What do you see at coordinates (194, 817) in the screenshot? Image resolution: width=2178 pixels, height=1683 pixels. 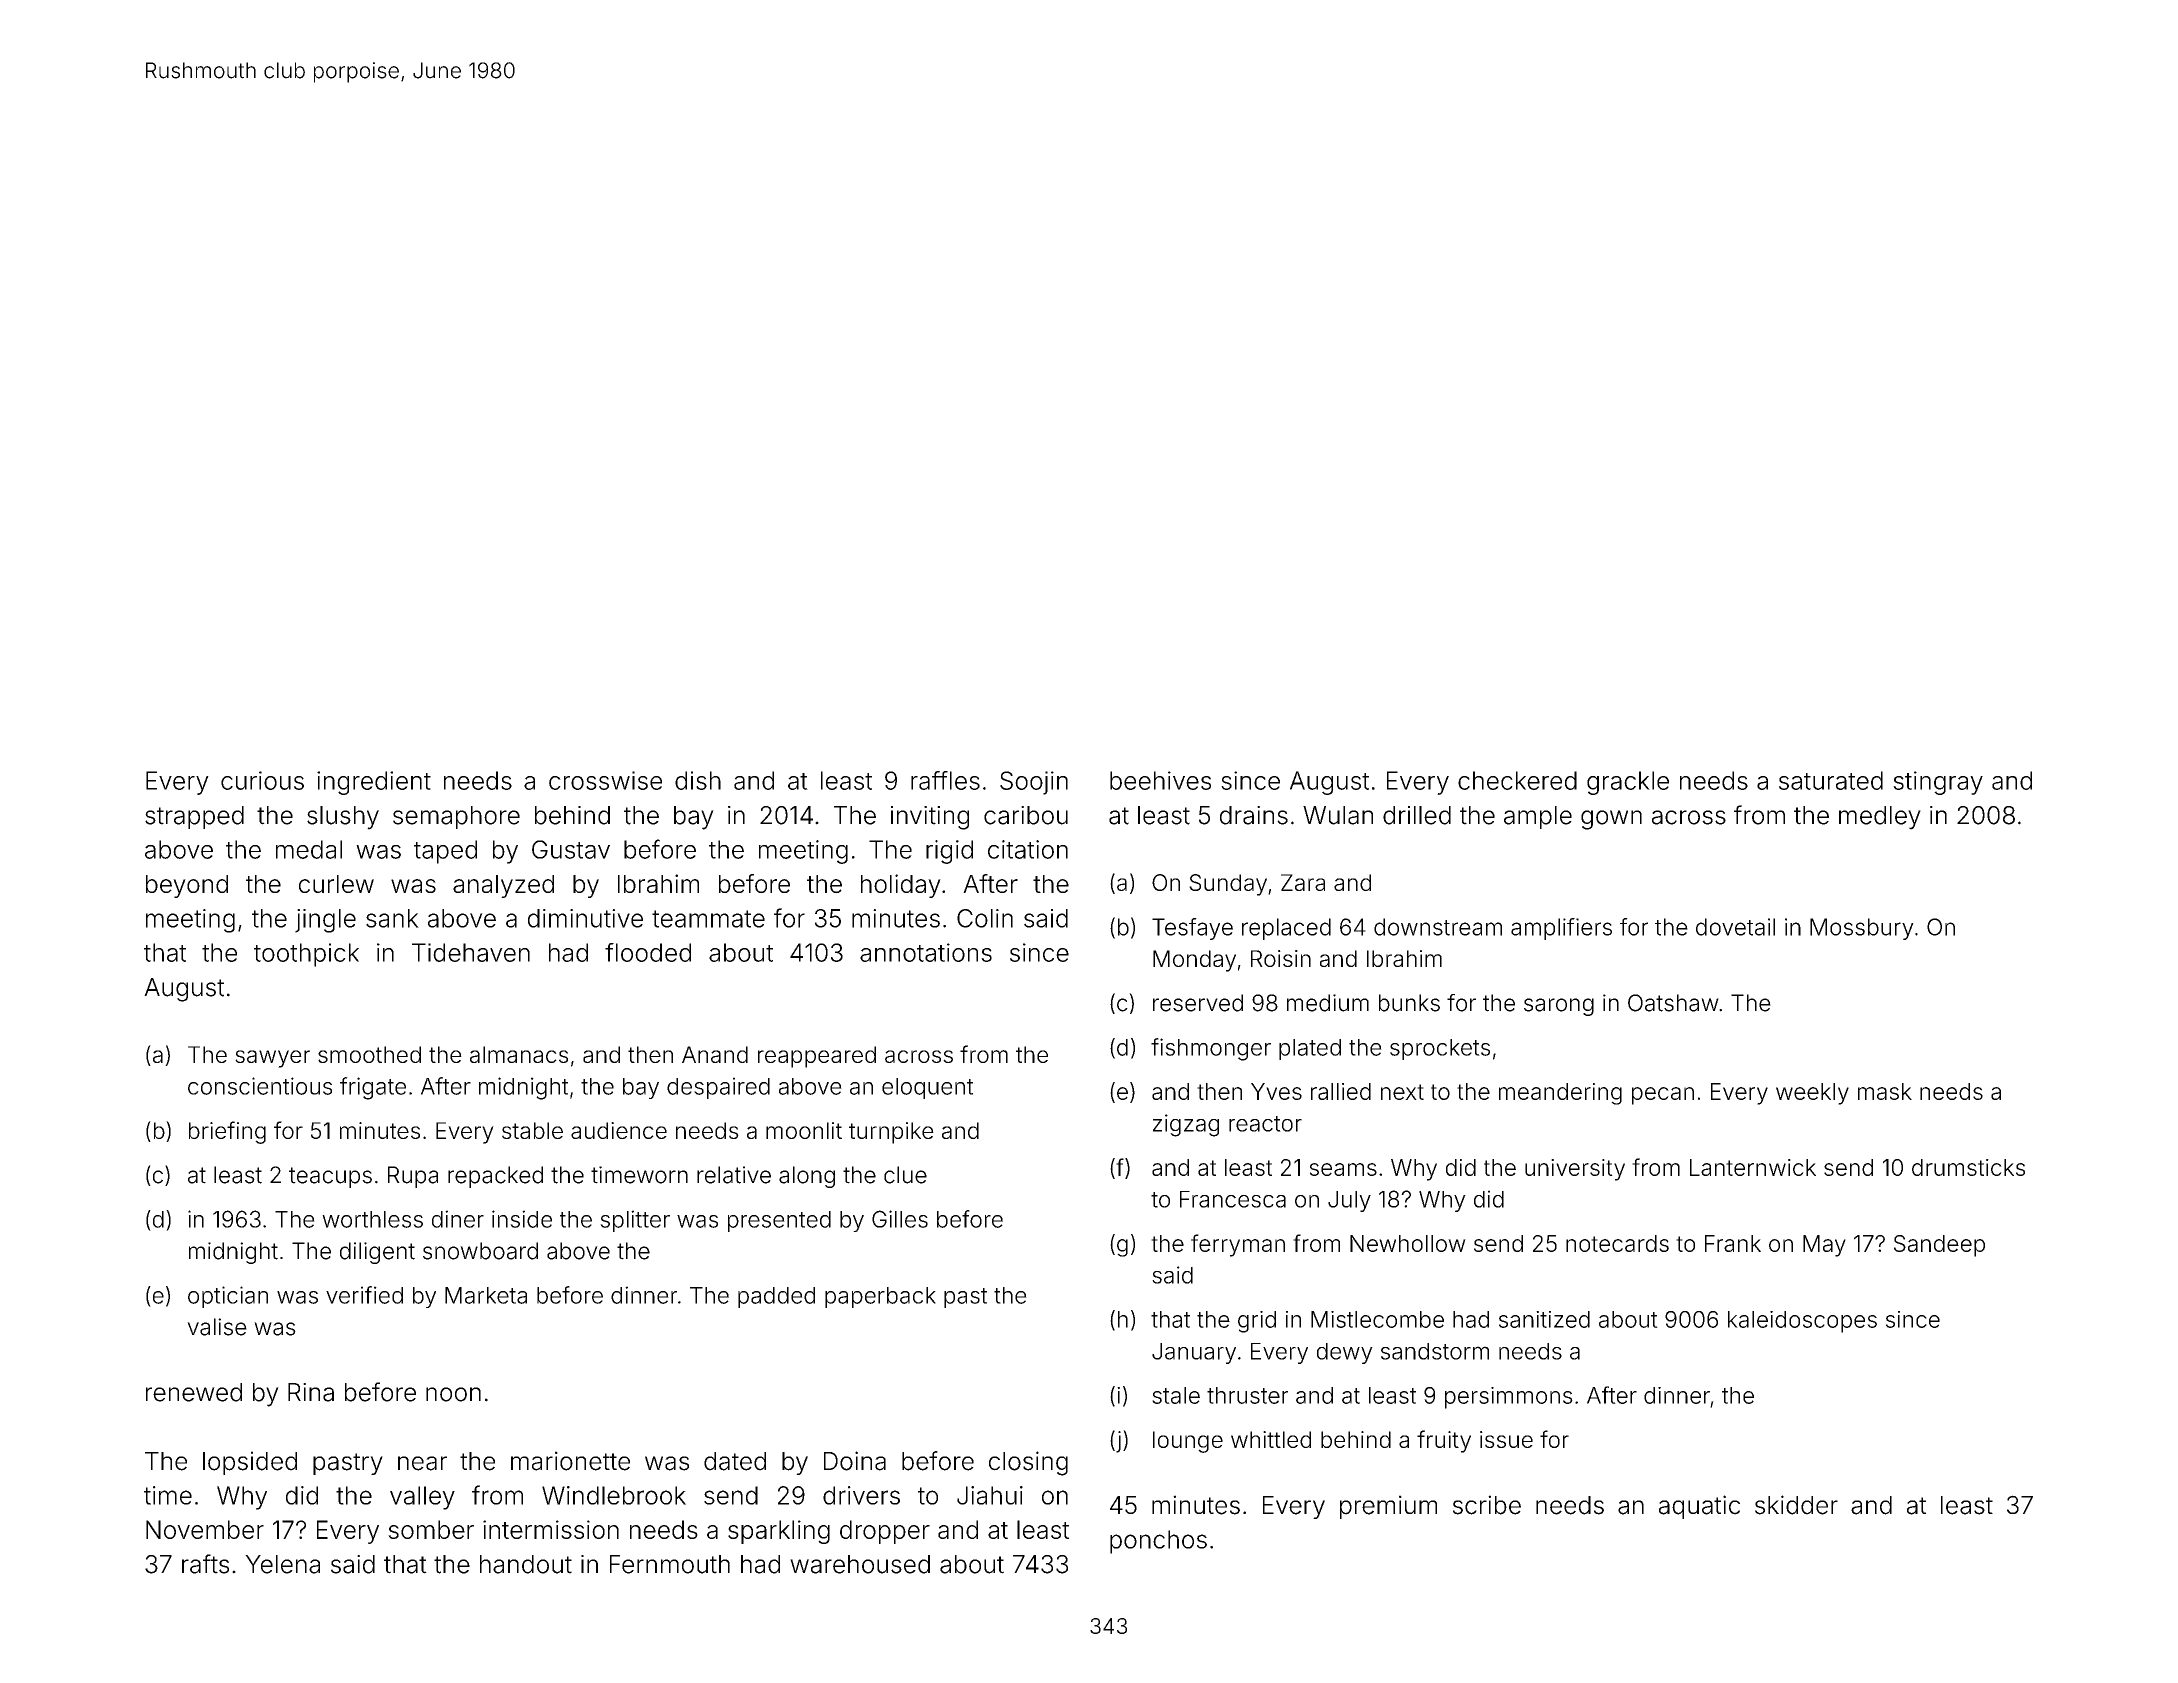 I see `strapped` at bounding box center [194, 817].
